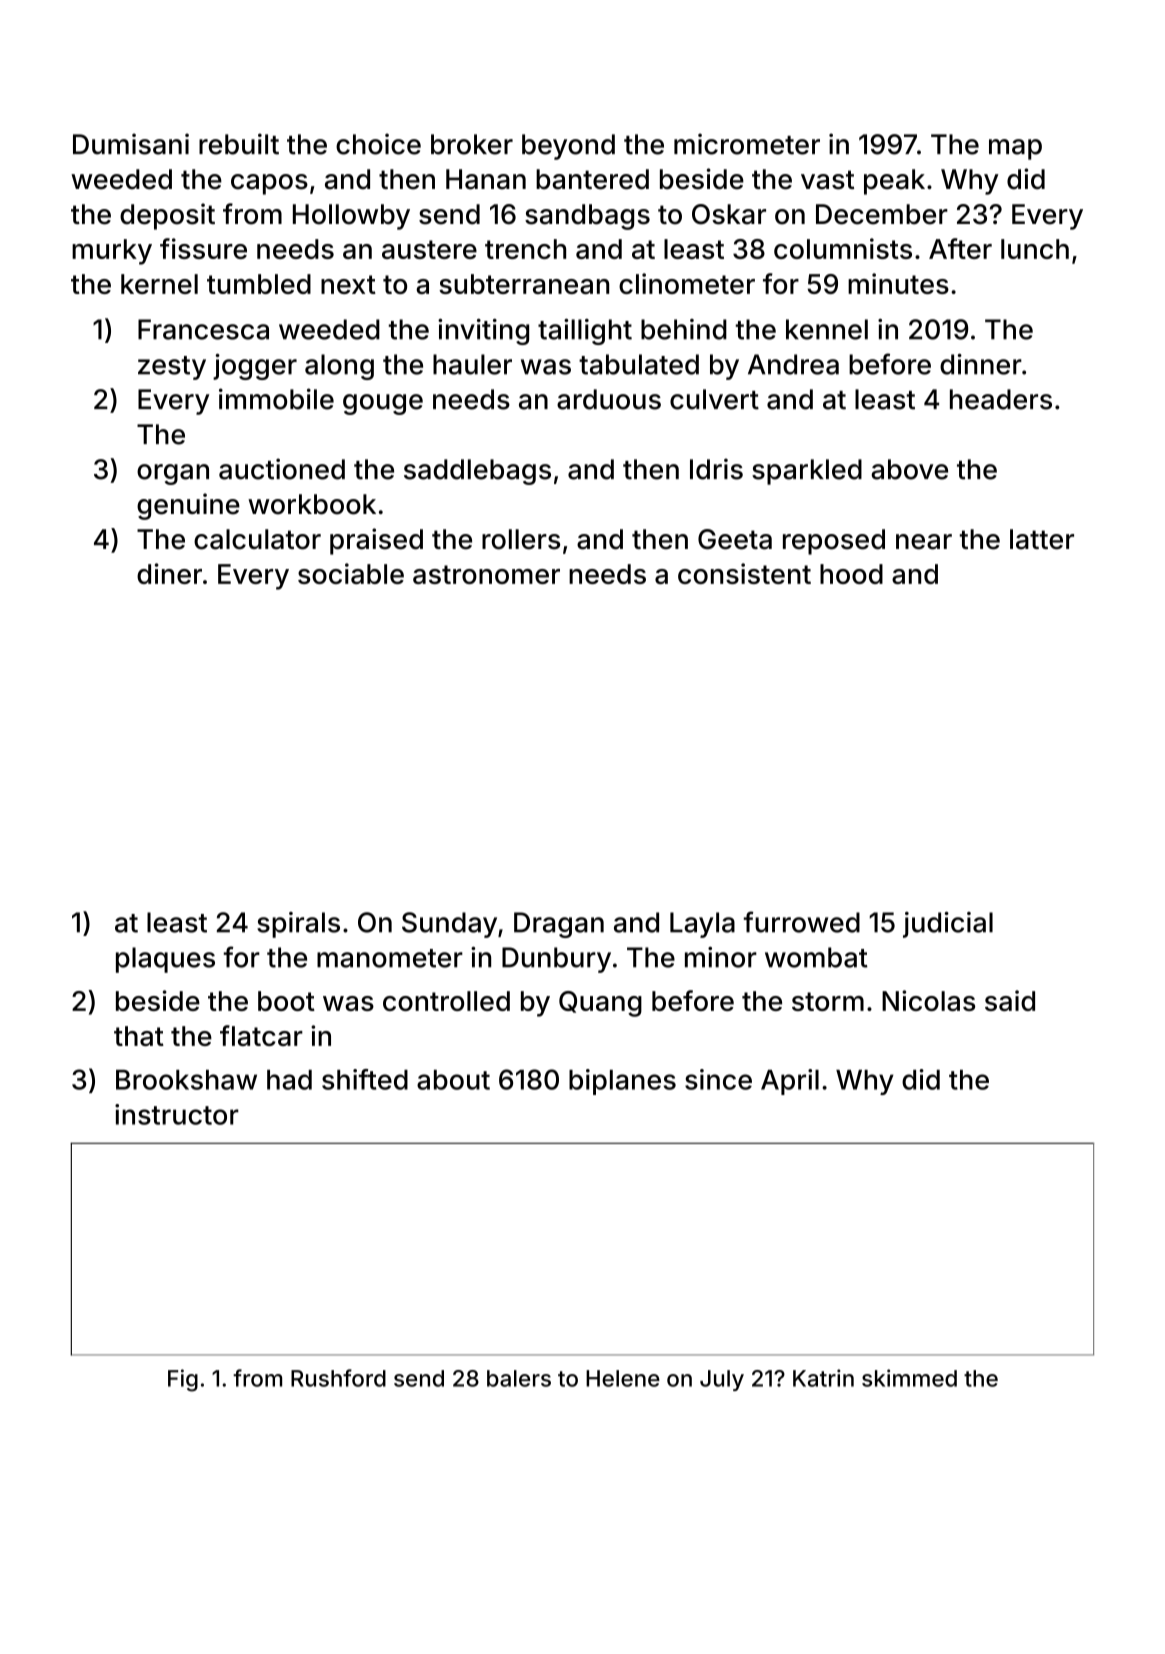 The image size is (1165, 1654). Describe the element at coordinates (609, 399) in the page. I see `arduous` at that location.
